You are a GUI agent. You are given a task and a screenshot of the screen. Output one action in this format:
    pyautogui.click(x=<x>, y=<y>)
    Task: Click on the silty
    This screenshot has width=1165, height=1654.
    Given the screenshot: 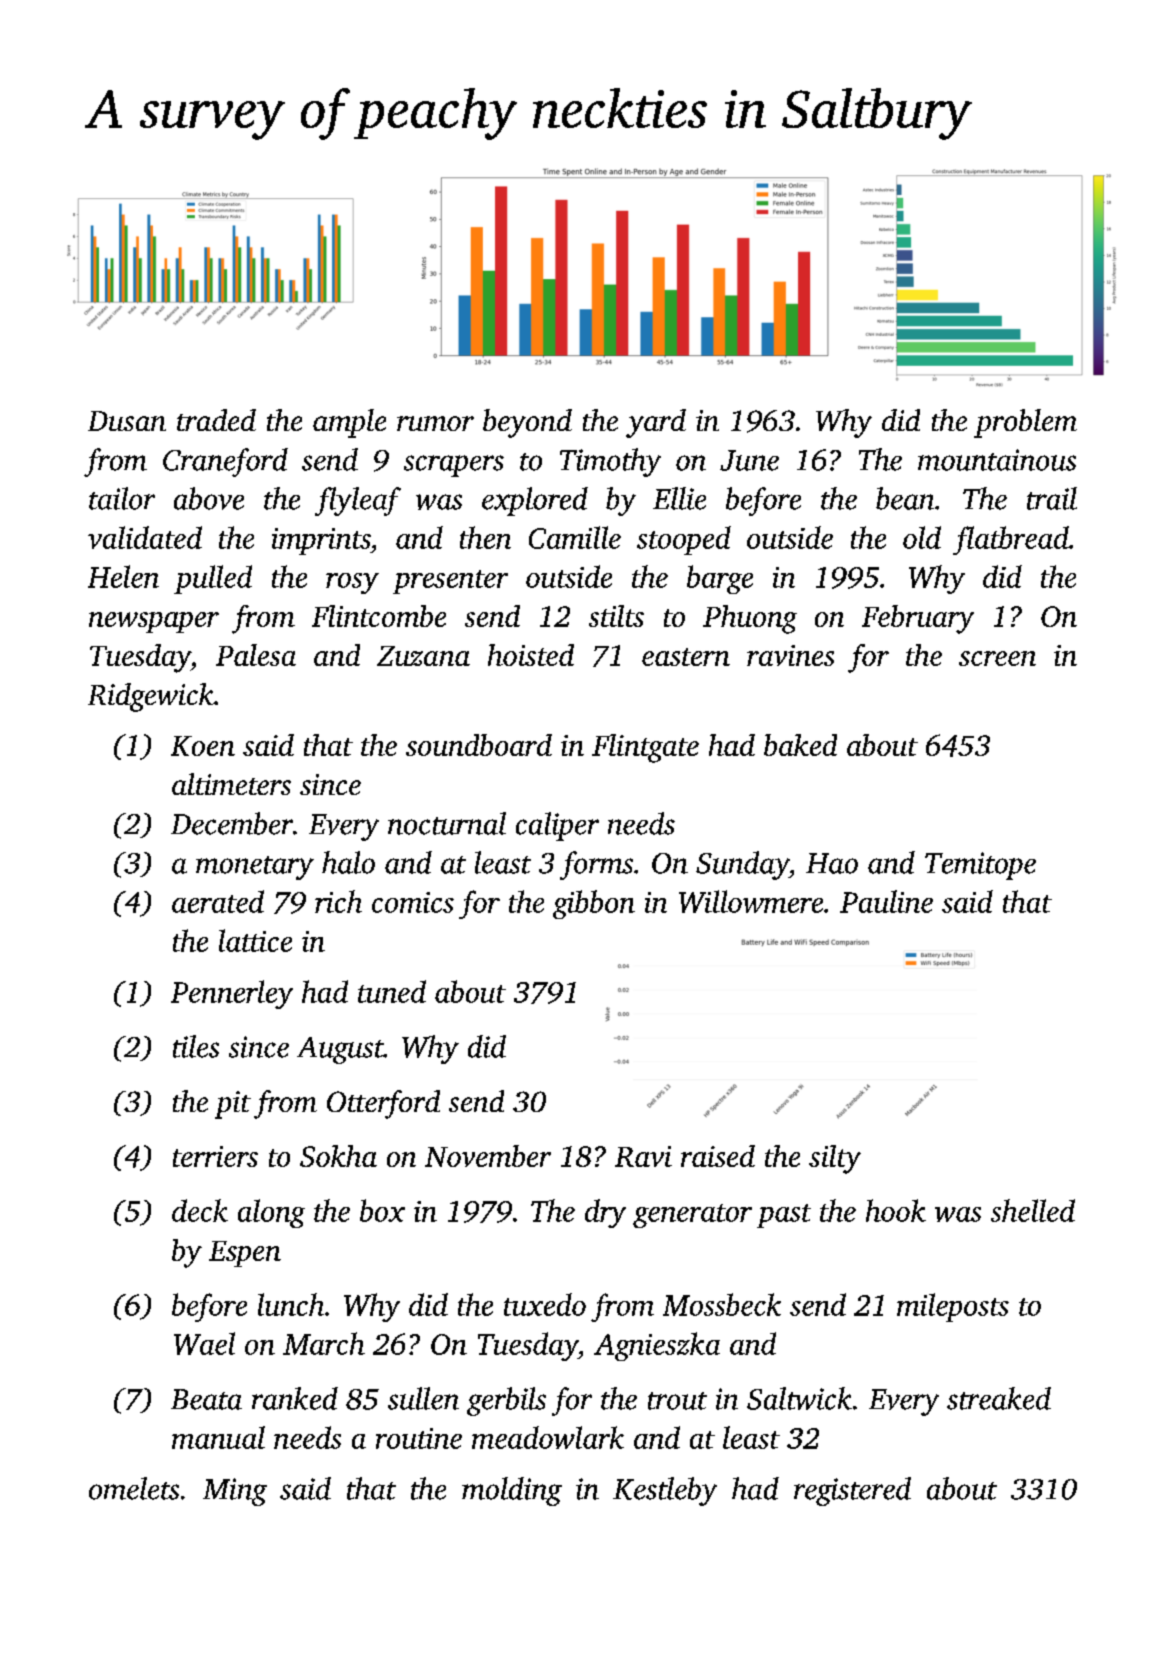 What is the action you would take?
    pyautogui.click(x=835, y=1159)
